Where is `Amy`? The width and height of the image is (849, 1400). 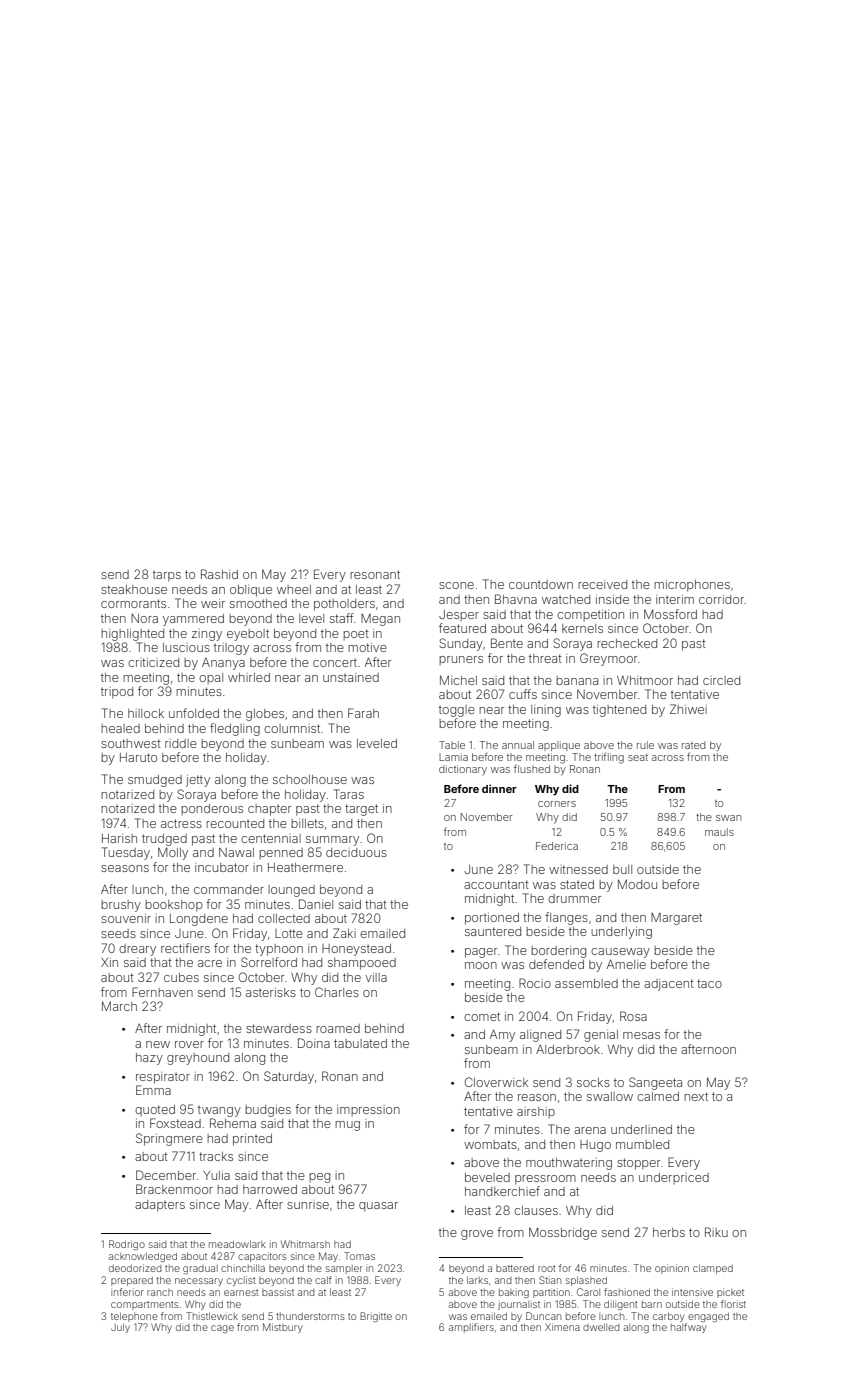
Amy is located at coordinates (502, 1035).
